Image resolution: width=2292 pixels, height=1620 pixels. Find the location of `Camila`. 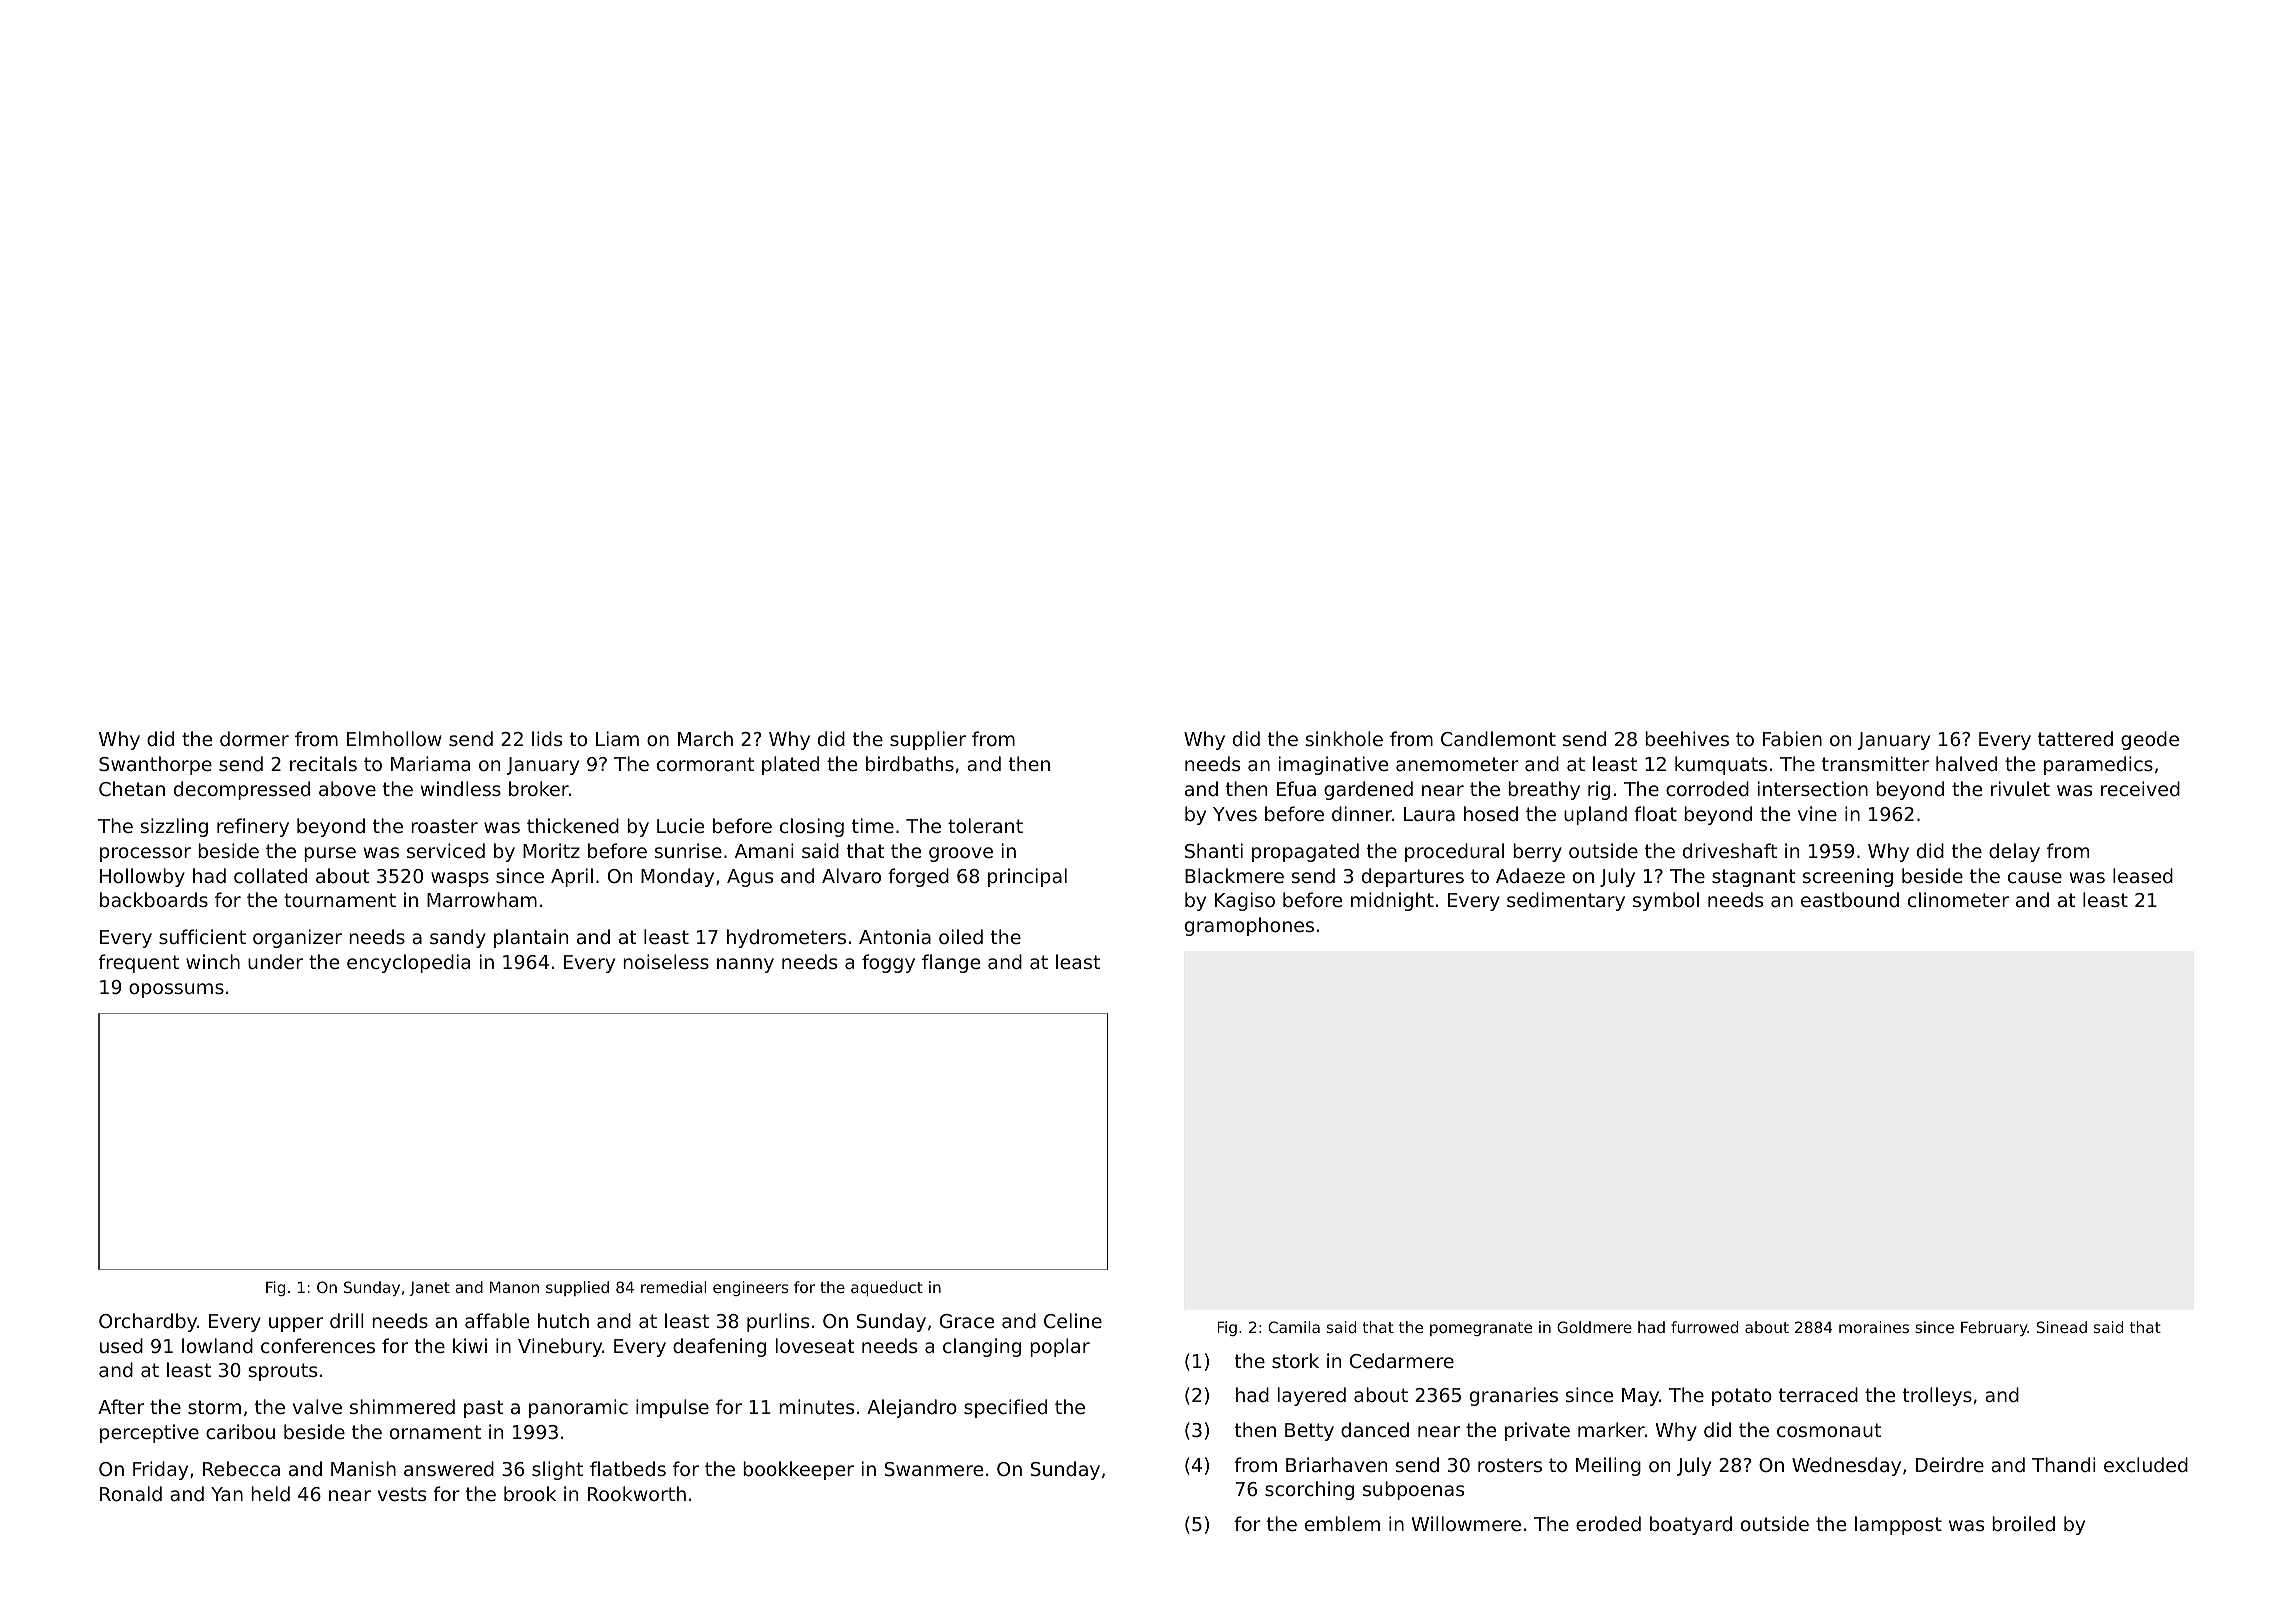

Camila is located at coordinates (1294, 1327).
